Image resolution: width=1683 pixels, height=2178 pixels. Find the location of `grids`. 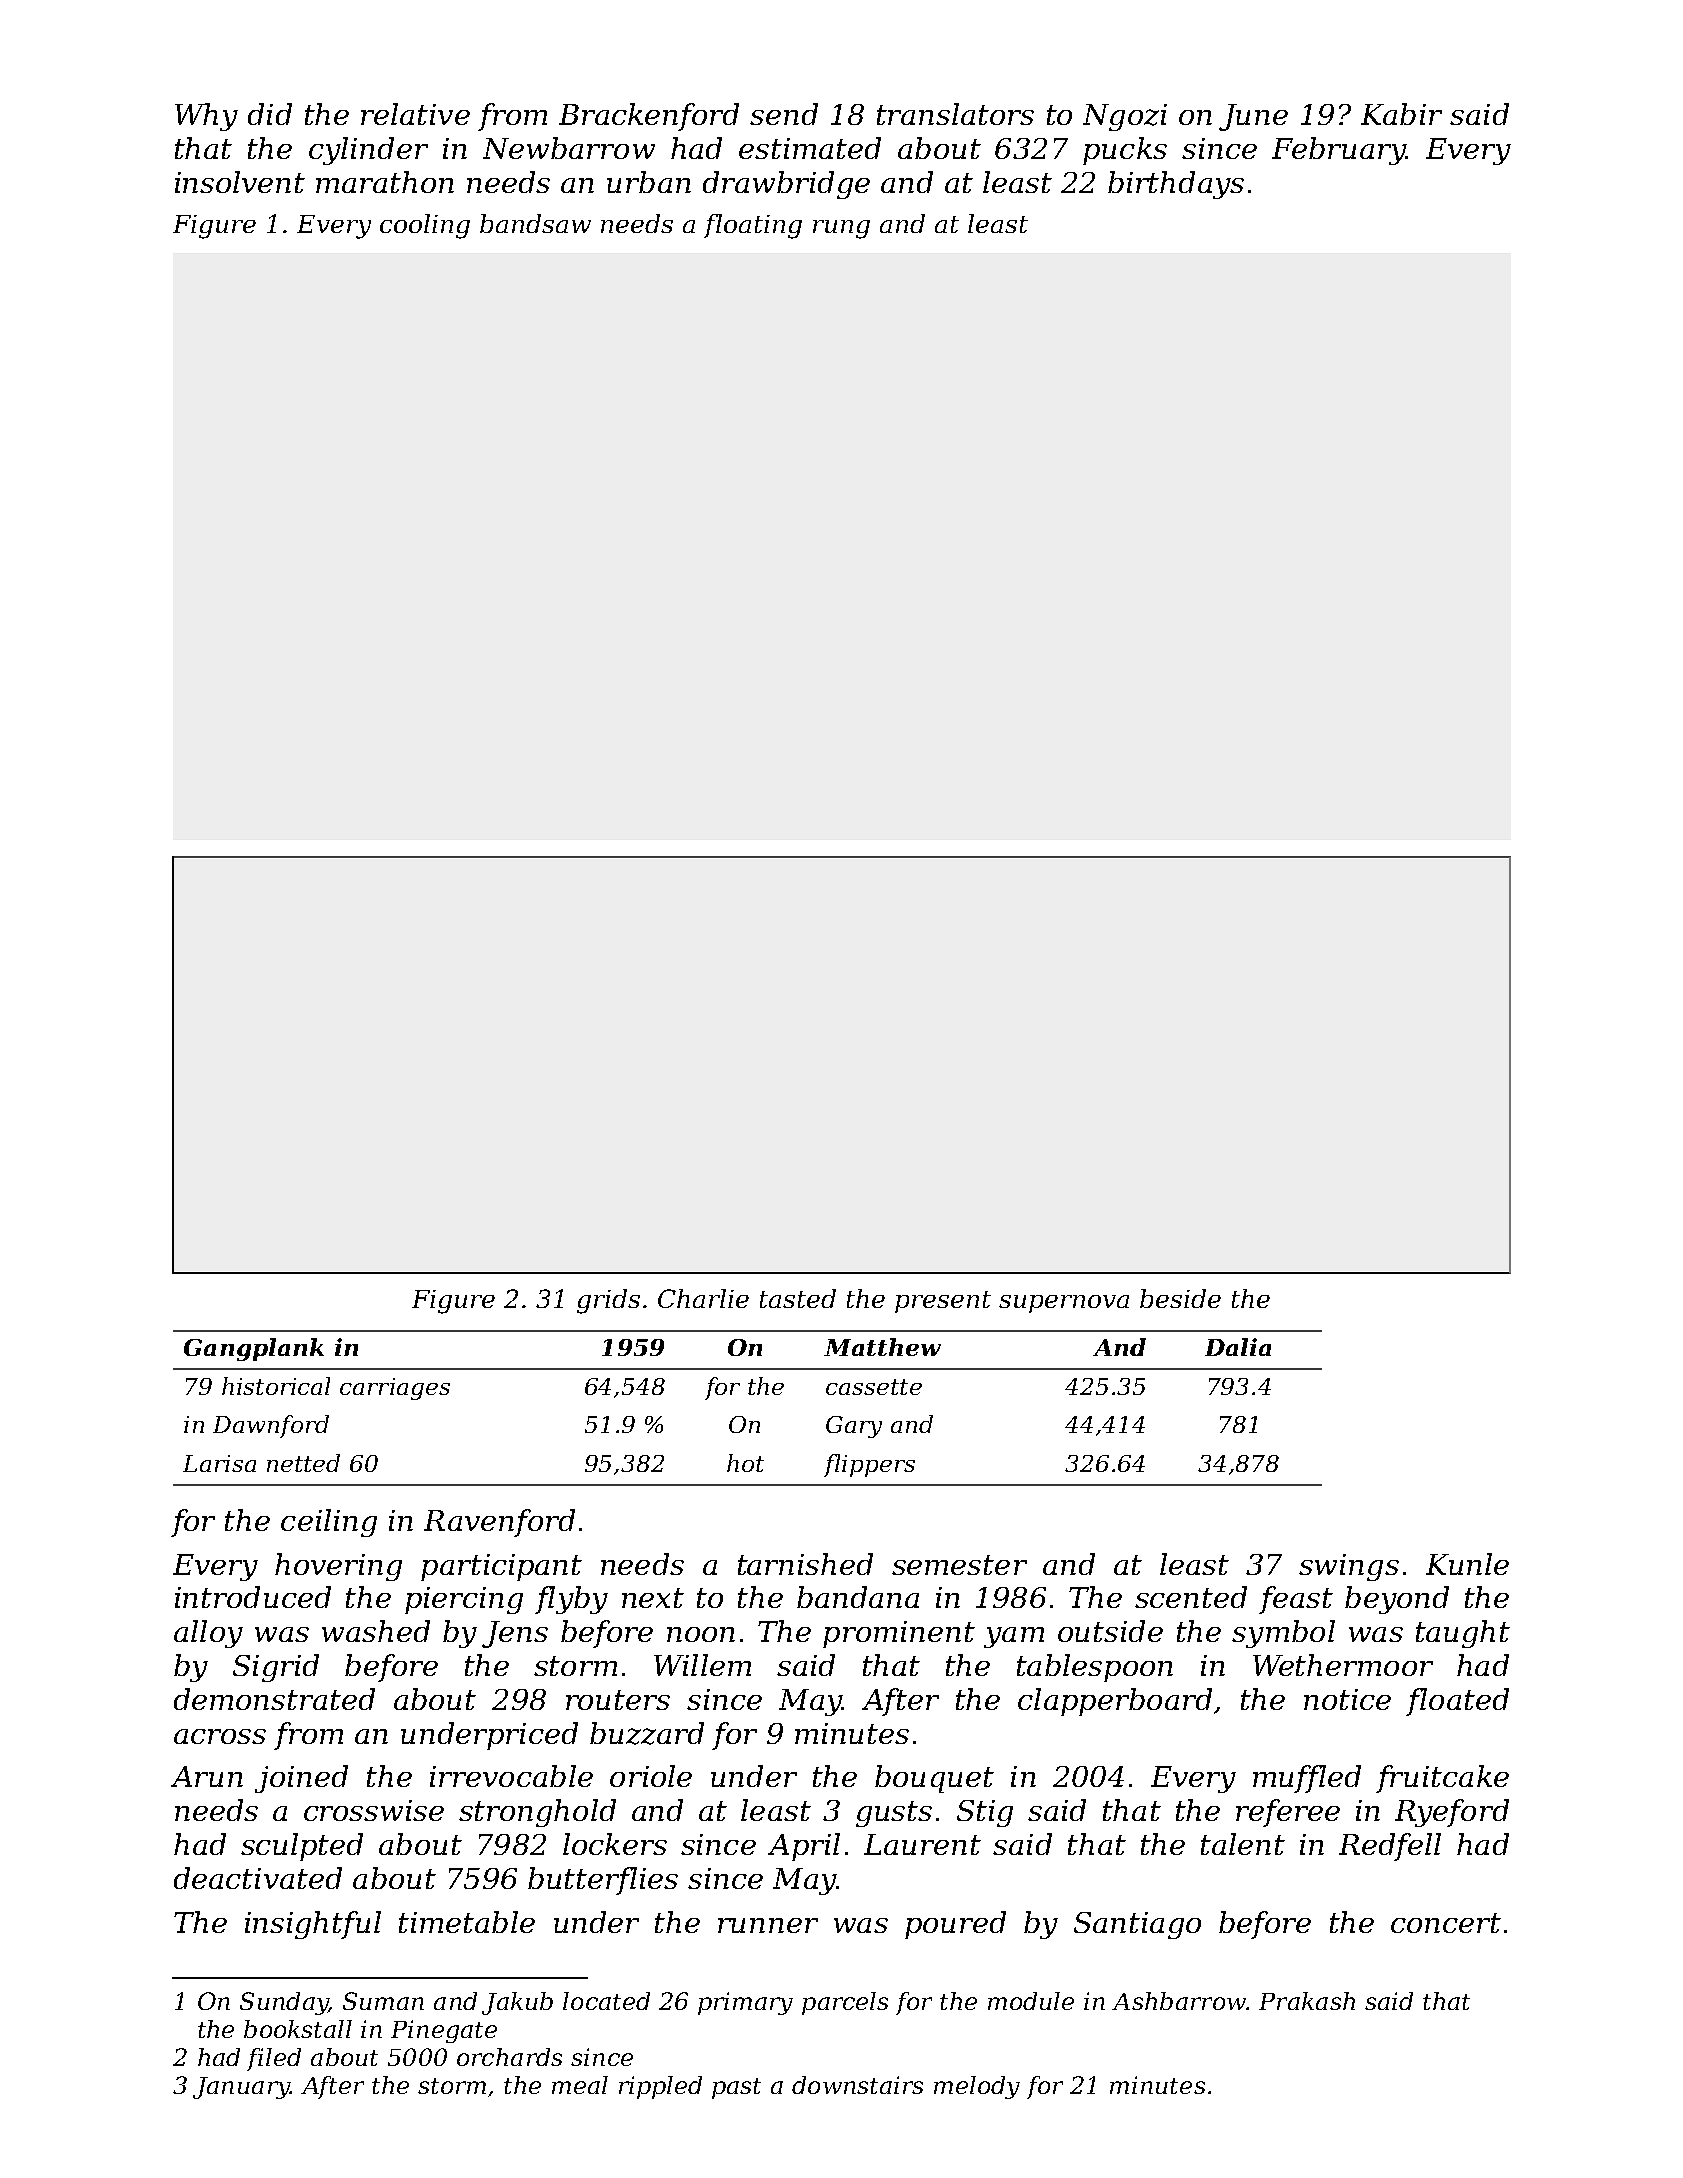

grids is located at coordinates (608, 1301).
